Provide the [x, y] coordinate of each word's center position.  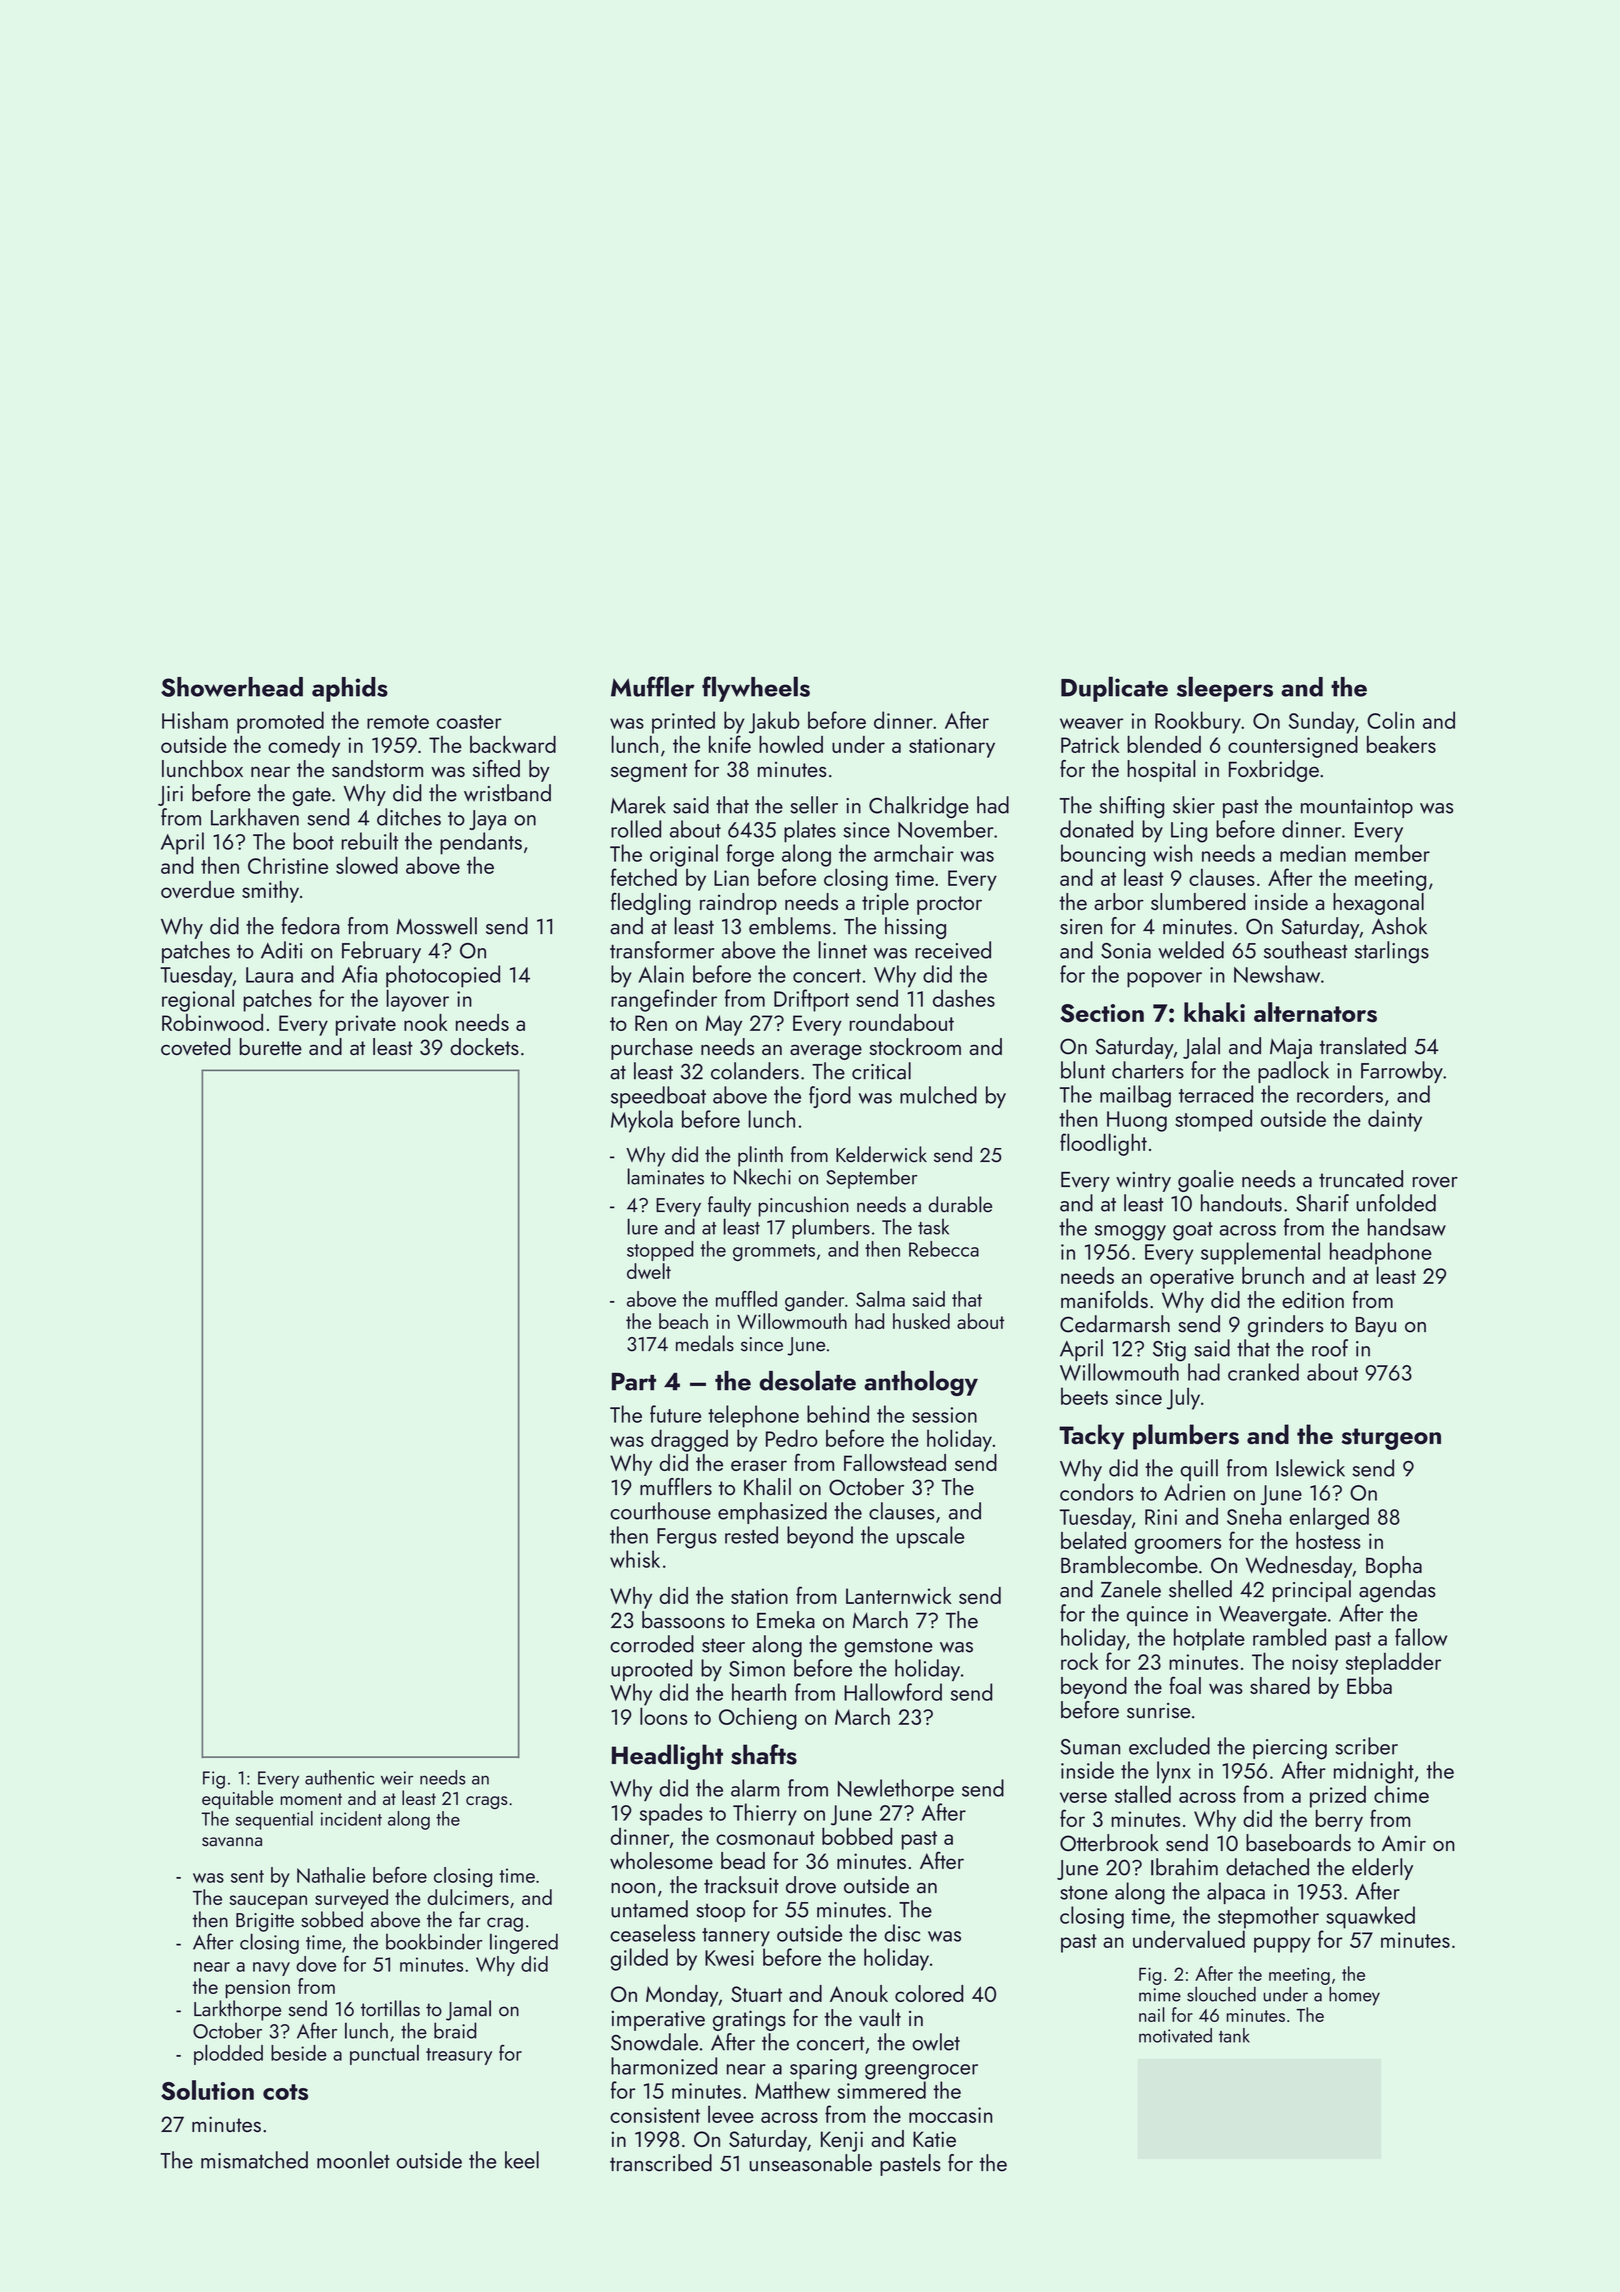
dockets [484, 1046]
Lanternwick [899, 1595]
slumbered [1198, 901]
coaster [469, 722]
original [684, 855]
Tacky [1091, 1437]
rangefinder [664, 1000]
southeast [1306, 950]
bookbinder [434, 1941]
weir [397, 1778]
